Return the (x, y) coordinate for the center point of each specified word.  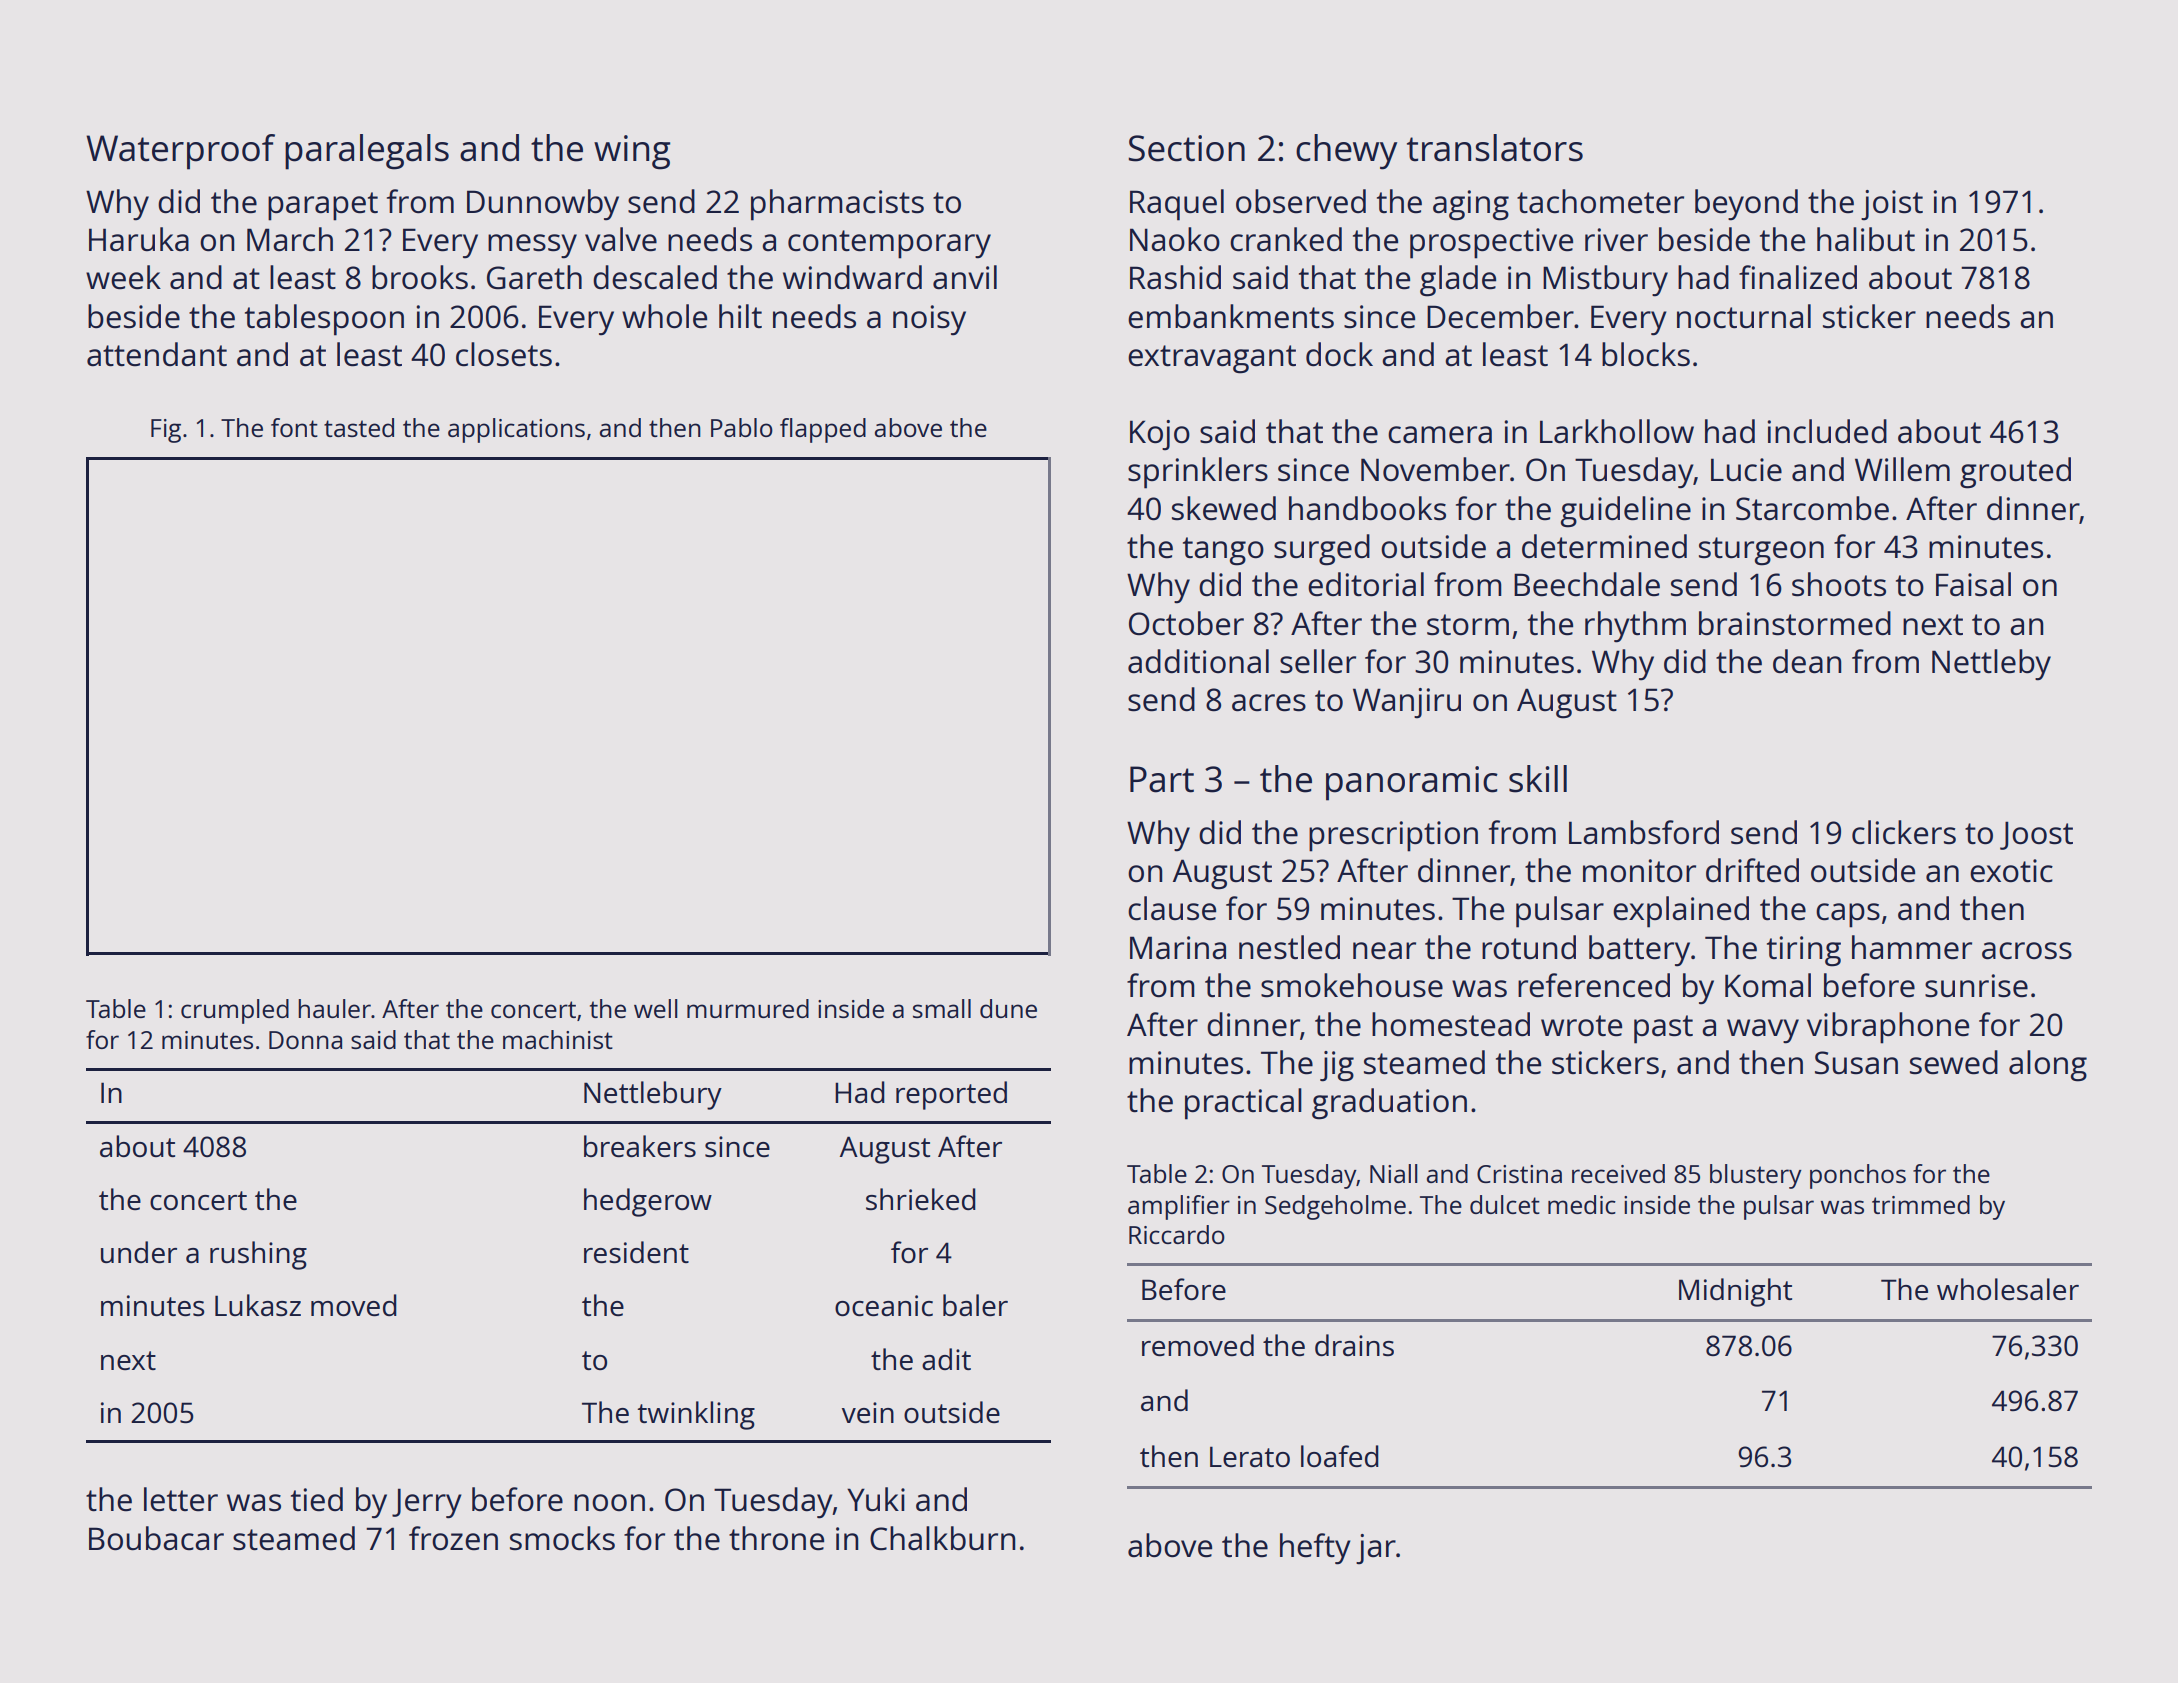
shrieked (921, 1199)
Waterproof (180, 152)
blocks (1646, 354)
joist (1892, 205)
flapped (823, 430)
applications (516, 430)
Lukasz (258, 1305)
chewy (1346, 152)
